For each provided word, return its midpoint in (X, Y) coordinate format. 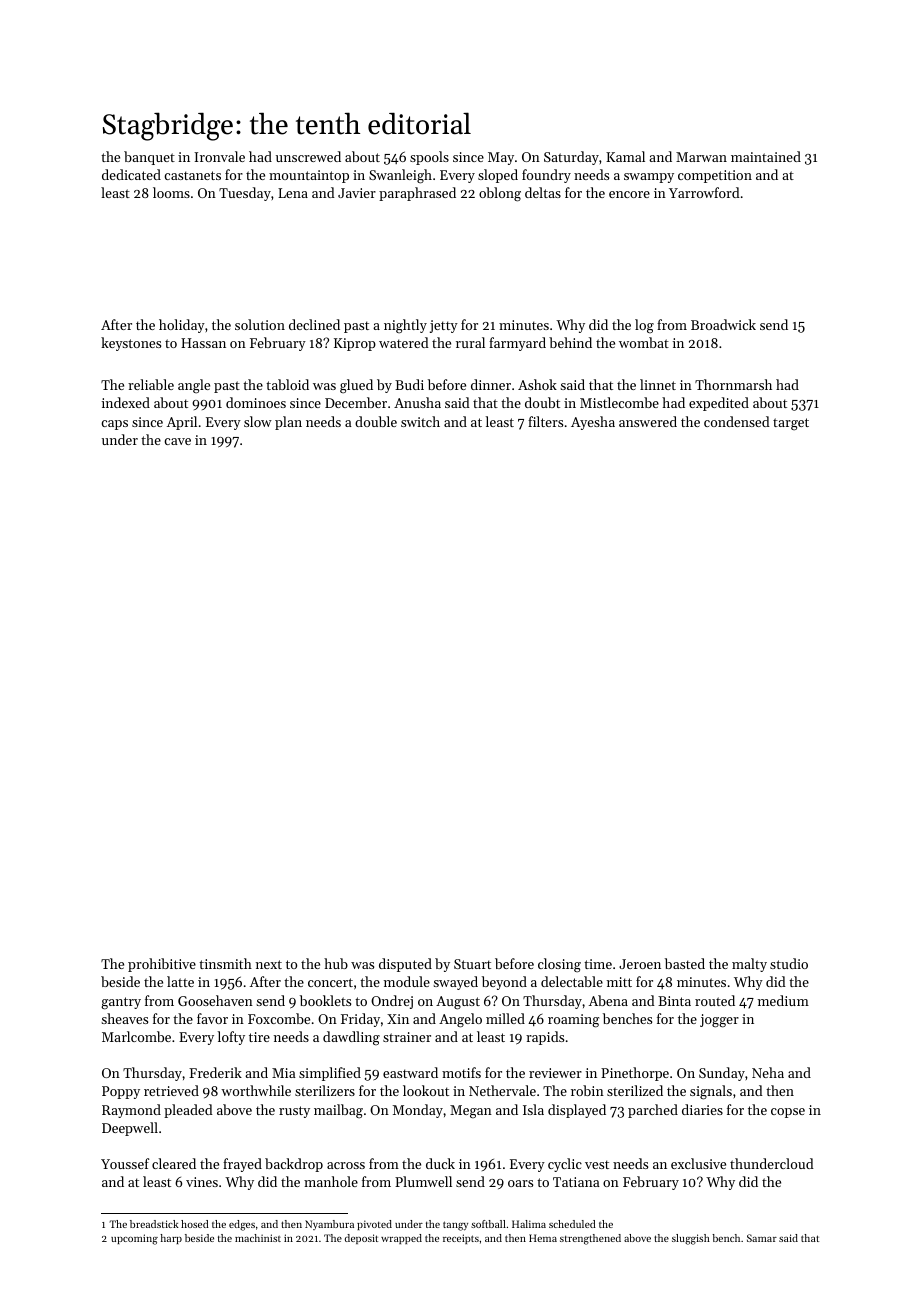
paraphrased (417, 194)
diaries (702, 1109)
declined (314, 324)
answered (648, 421)
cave (177, 441)
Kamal (625, 156)
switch (420, 421)
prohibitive (162, 965)
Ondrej (392, 1002)
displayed (577, 1111)
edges (242, 1225)
